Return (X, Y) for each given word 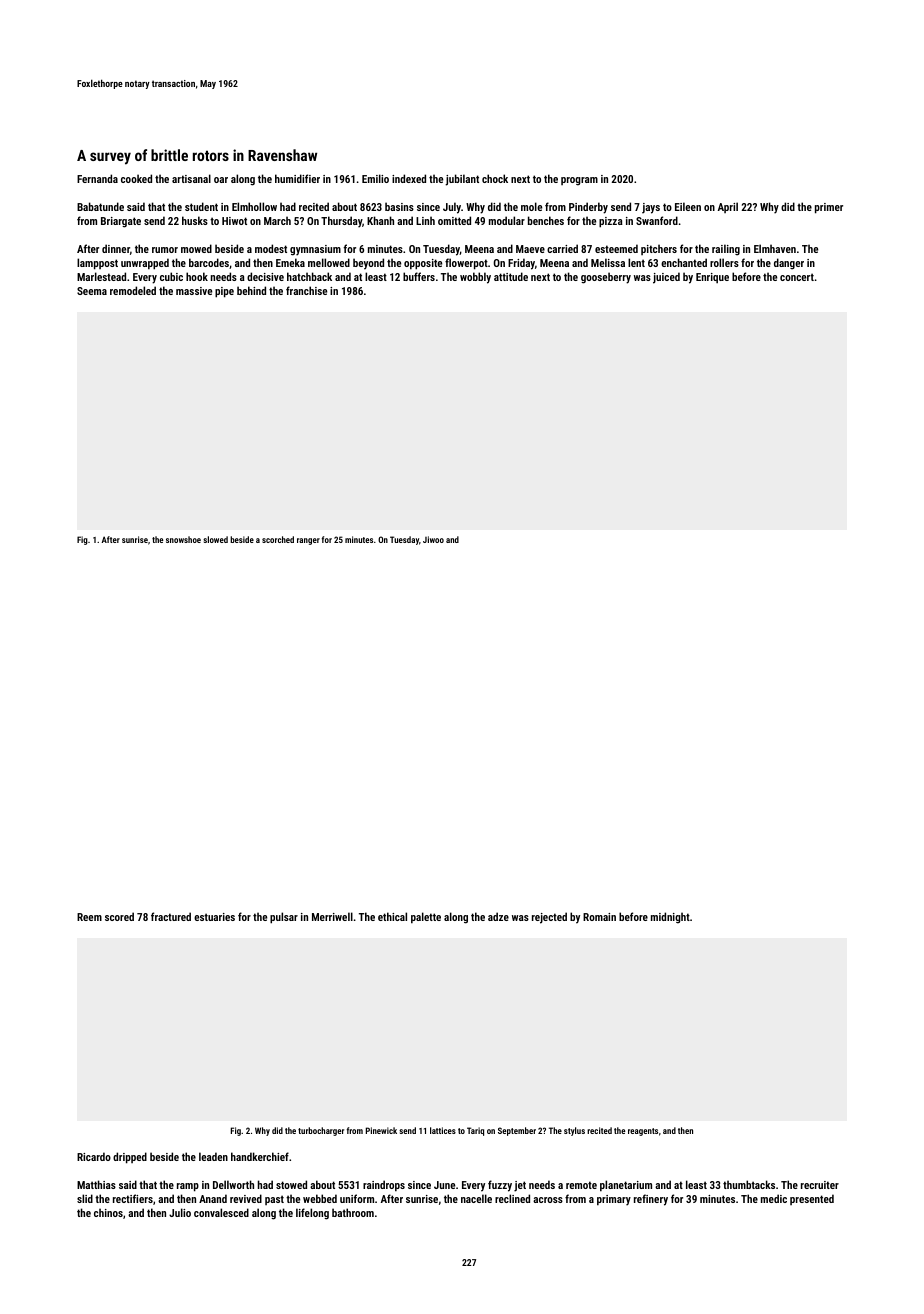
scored (119, 916)
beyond (368, 264)
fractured (171, 916)
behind (251, 290)
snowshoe (183, 539)
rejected (549, 918)
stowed (291, 1184)
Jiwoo (433, 539)
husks (195, 220)
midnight (670, 918)
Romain (599, 917)
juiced (666, 278)
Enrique (712, 278)
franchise (306, 290)
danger (789, 264)
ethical (392, 916)
